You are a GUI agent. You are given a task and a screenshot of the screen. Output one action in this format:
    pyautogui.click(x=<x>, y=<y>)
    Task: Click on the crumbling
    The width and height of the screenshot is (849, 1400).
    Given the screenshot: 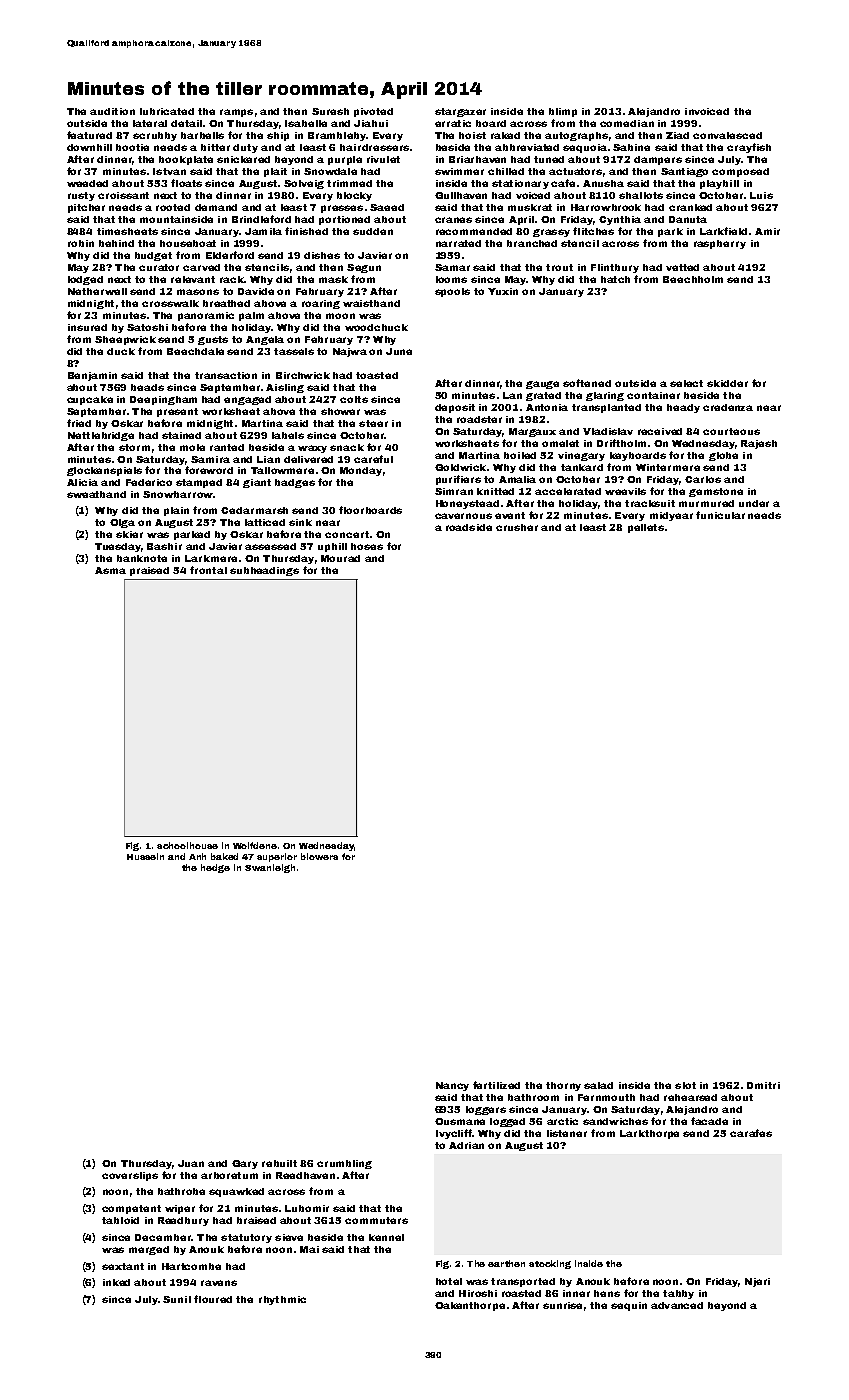 What is the action you would take?
    pyautogui.click(x=344, y=1164)
